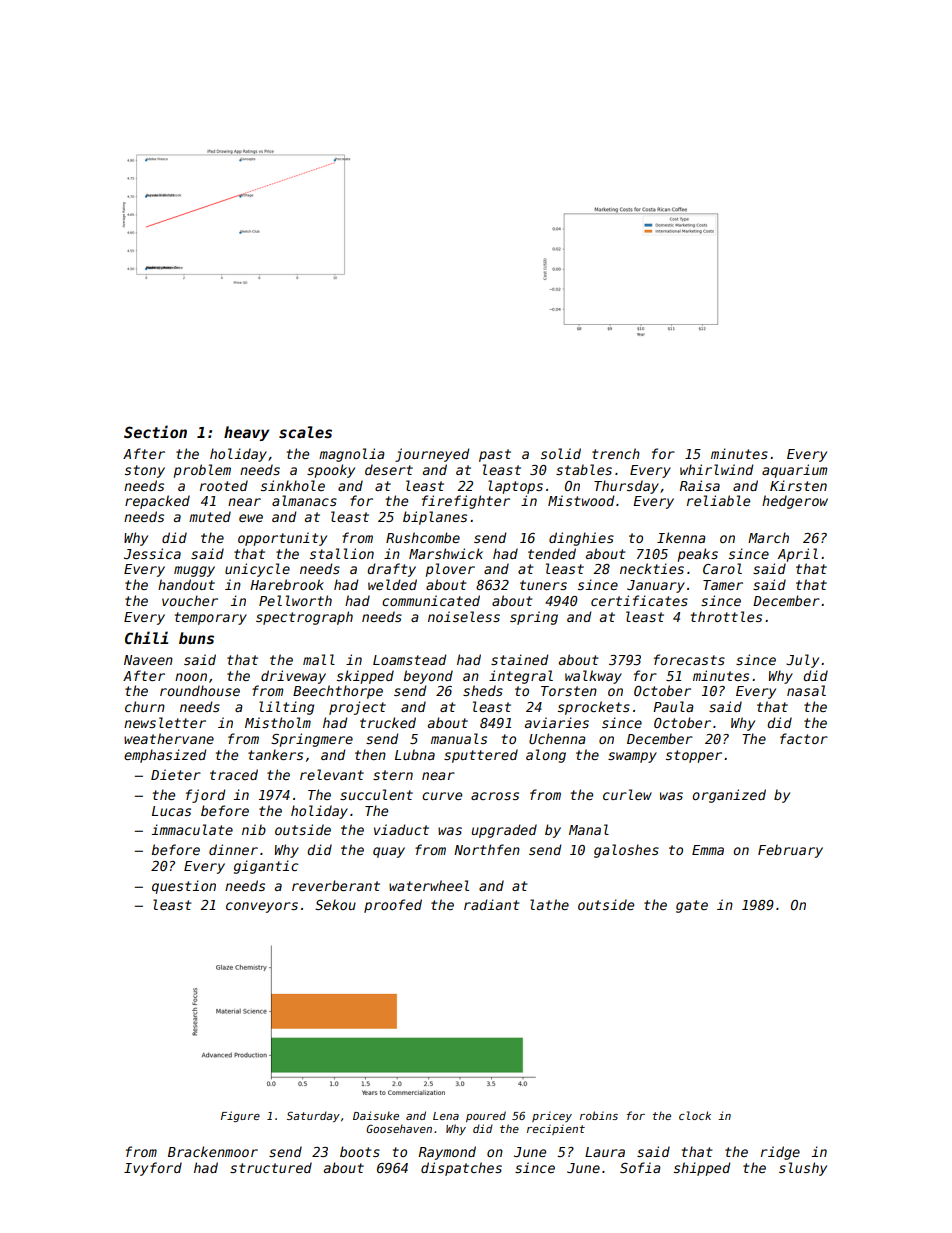 The width and height of the screenshot is (952, 1233). I want to click on shipped, so click(702, 1169).
